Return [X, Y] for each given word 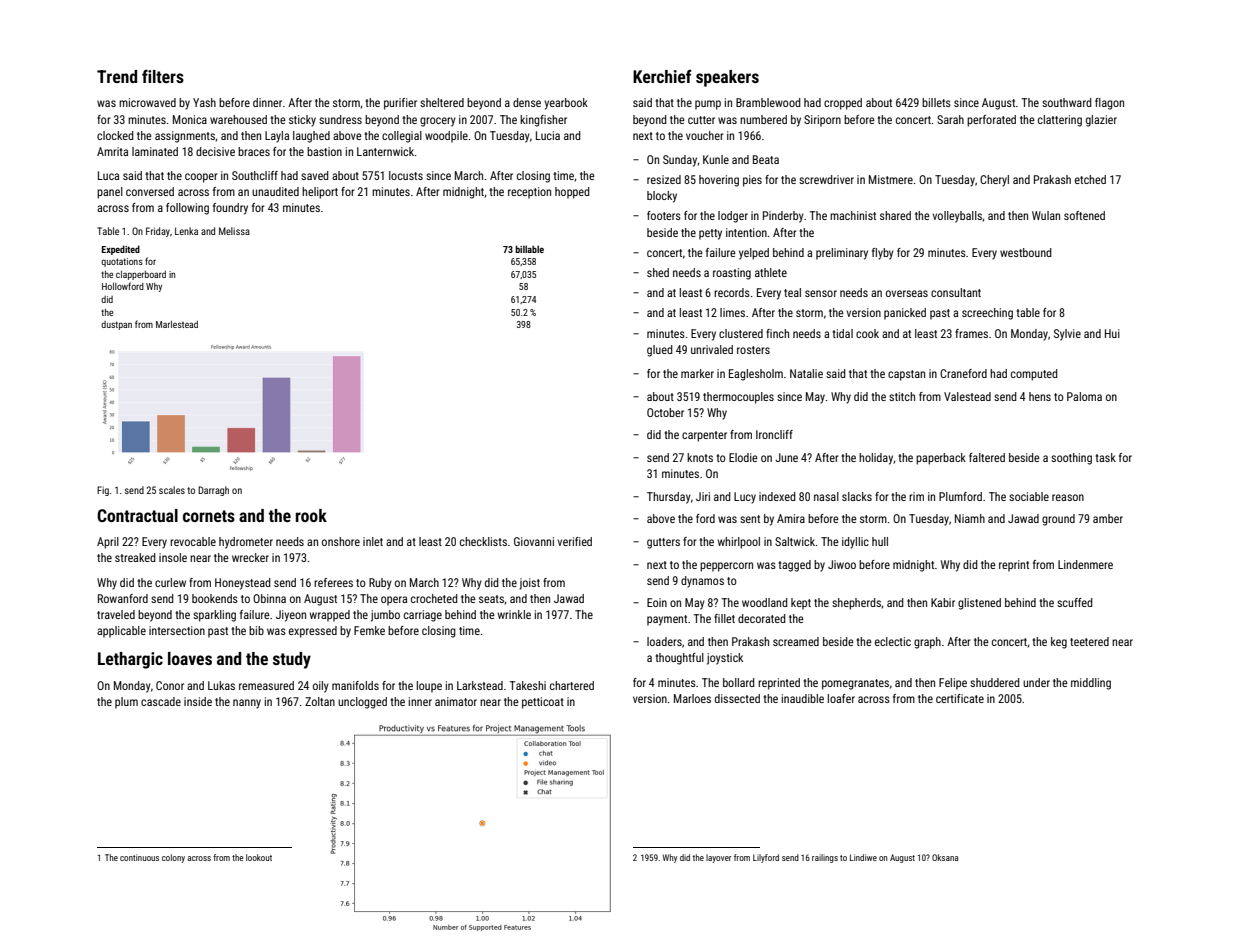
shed [658, 272]
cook [867, 333]
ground [1058, 520]
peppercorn [726, 567]
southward [1067, 102]
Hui [1112, 333]
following [187, 209]
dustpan [116, 325]
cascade [161, 701]
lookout [259, 857]
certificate [960, 698]
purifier [400, 104]
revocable [193, 541]
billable [529, 249]
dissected [737, 698]
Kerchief [662, 76]
